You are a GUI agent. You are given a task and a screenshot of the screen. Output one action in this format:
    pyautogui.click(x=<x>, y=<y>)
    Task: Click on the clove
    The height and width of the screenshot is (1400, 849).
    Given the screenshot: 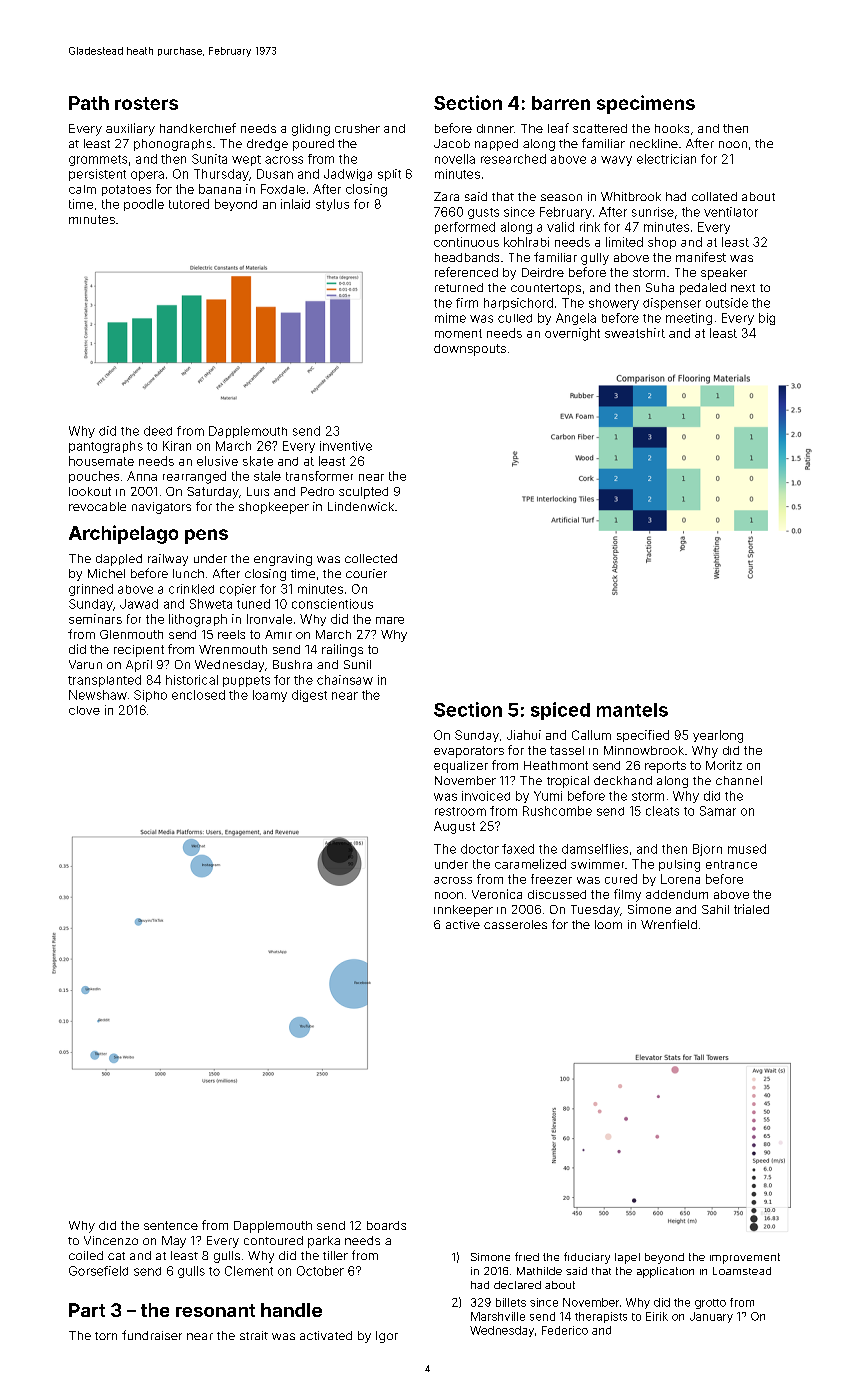 What is the action you would take?
    pyautogui.click(x=84, y=710)
